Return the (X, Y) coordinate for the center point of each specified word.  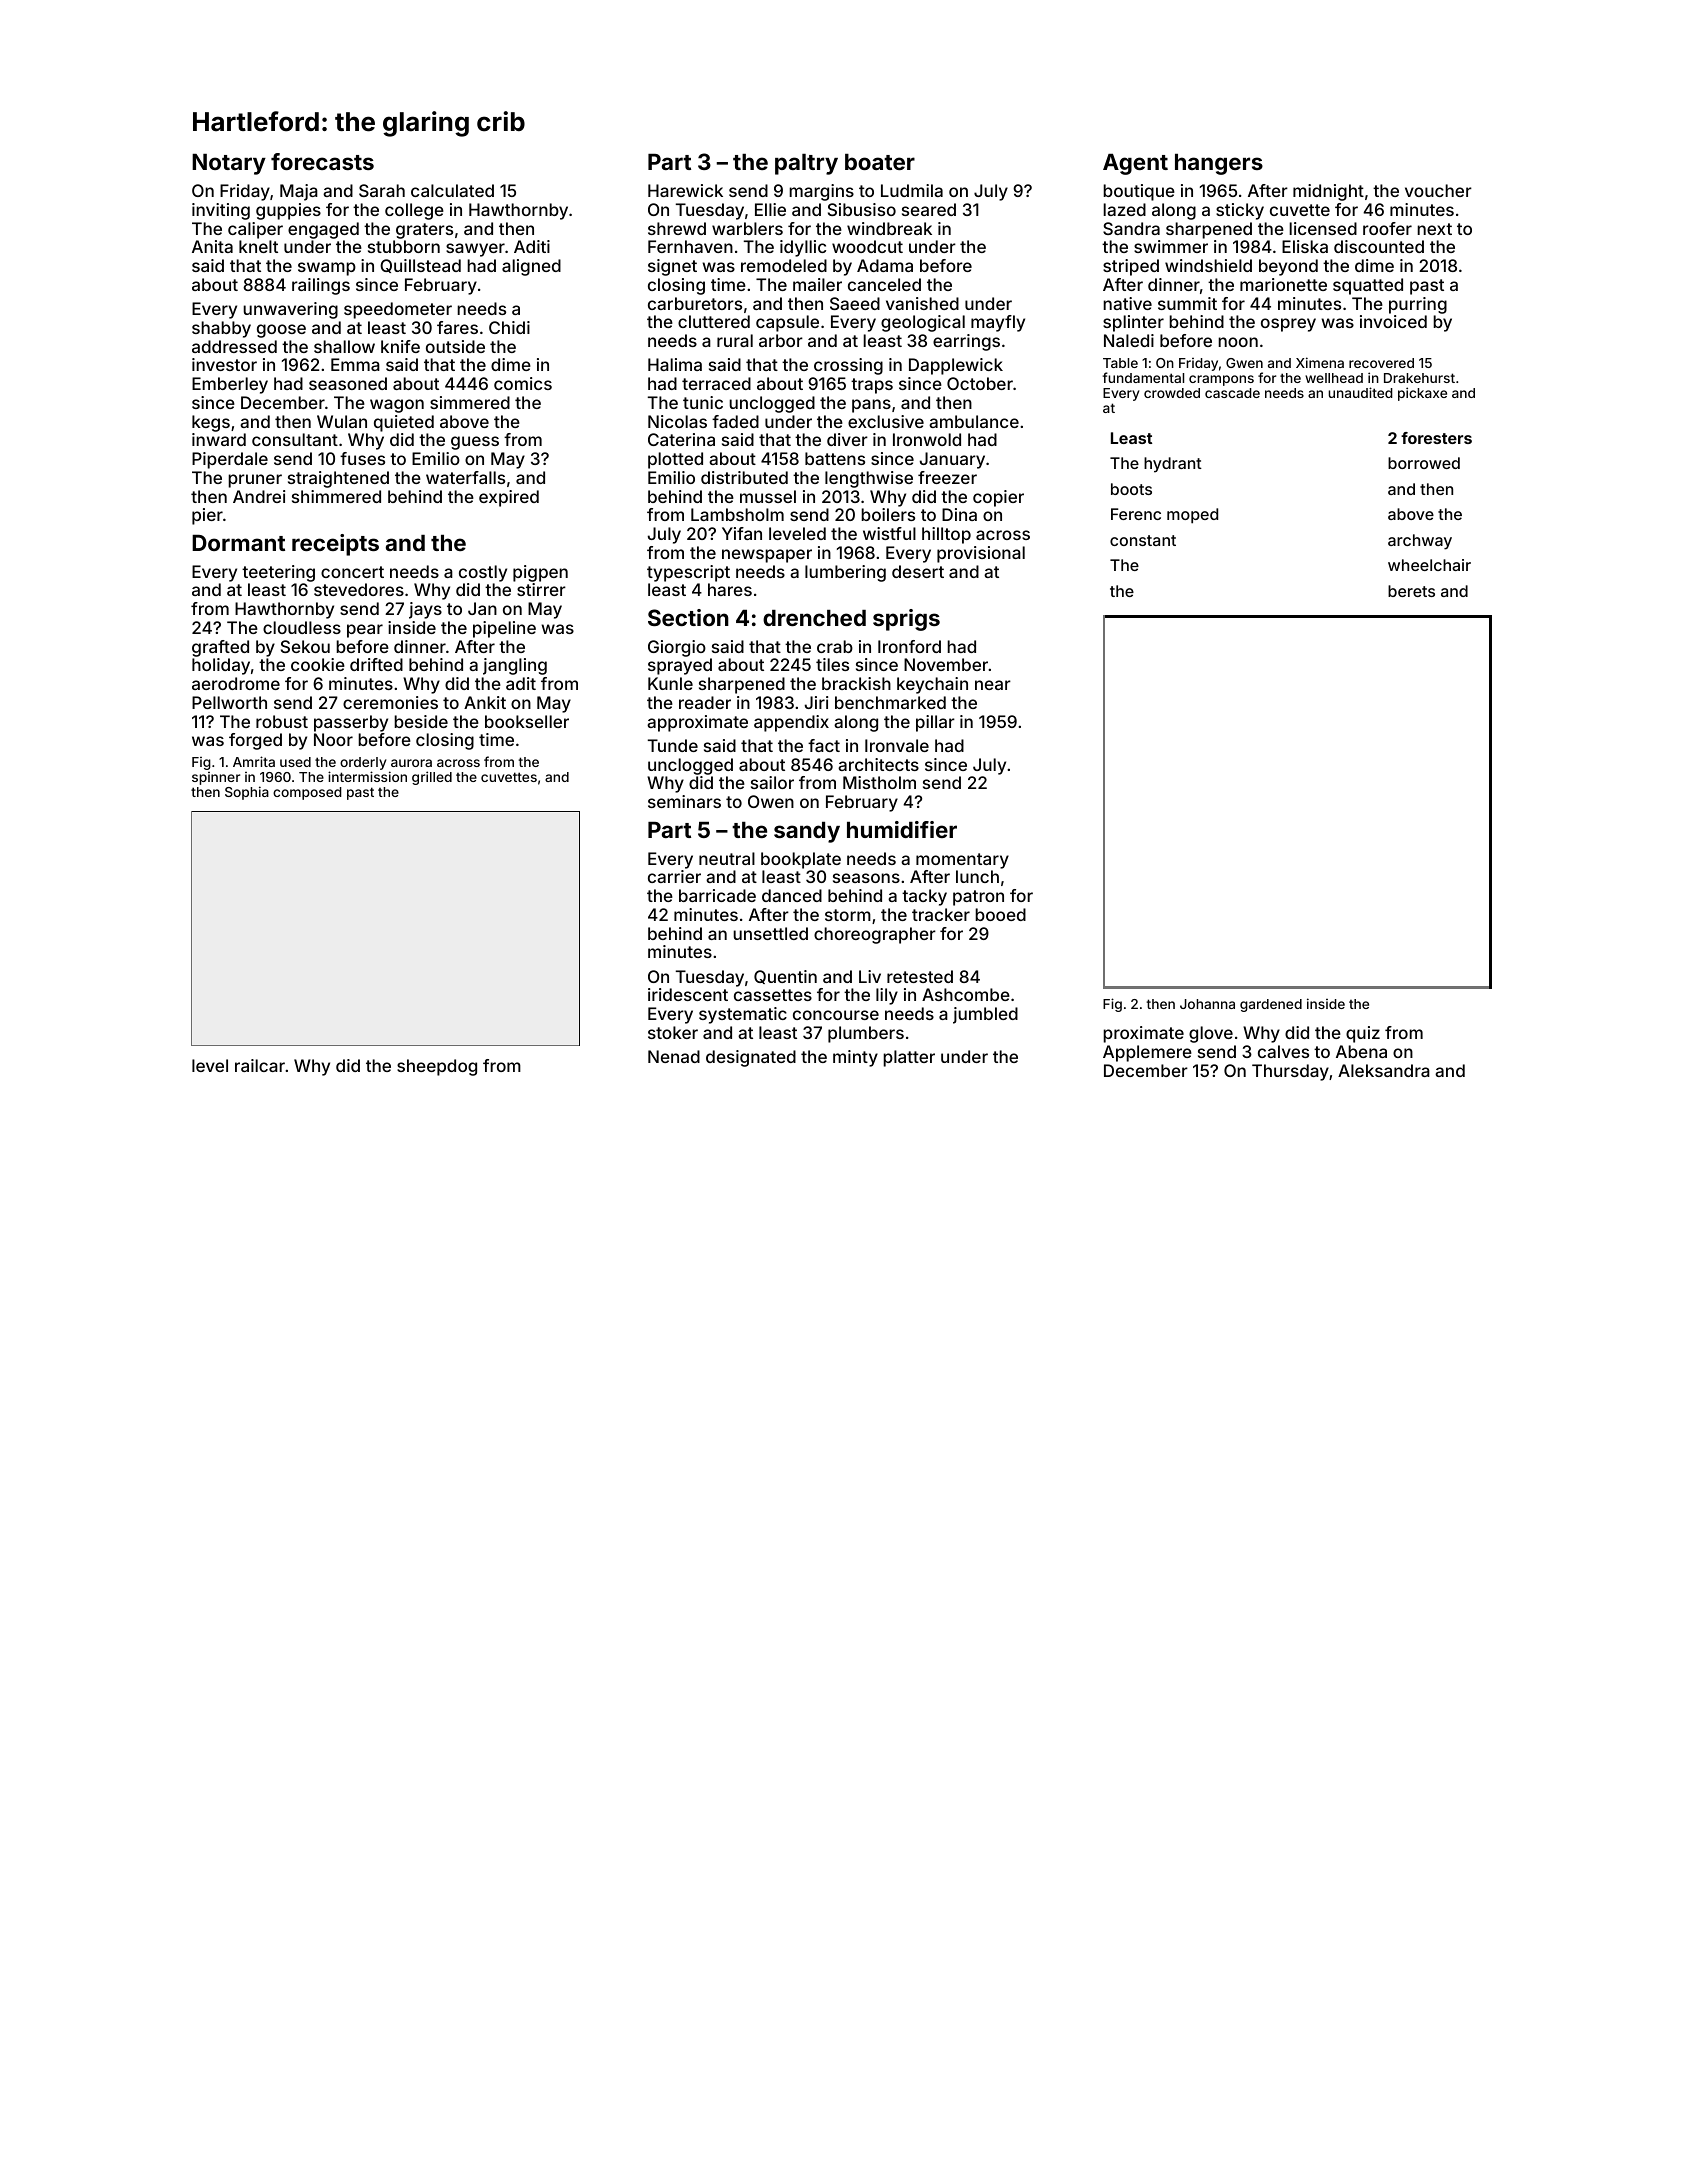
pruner (255, 481)
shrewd (677, 228)
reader (705, 702)
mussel (768, 496)
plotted (675, 460)
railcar (260, 1065)
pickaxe (1422, 394)
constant (1143, 540)
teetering (278, 573)
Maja (299, 192)
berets (1411, 591)
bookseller (527, 721)
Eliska (1305, 246)
